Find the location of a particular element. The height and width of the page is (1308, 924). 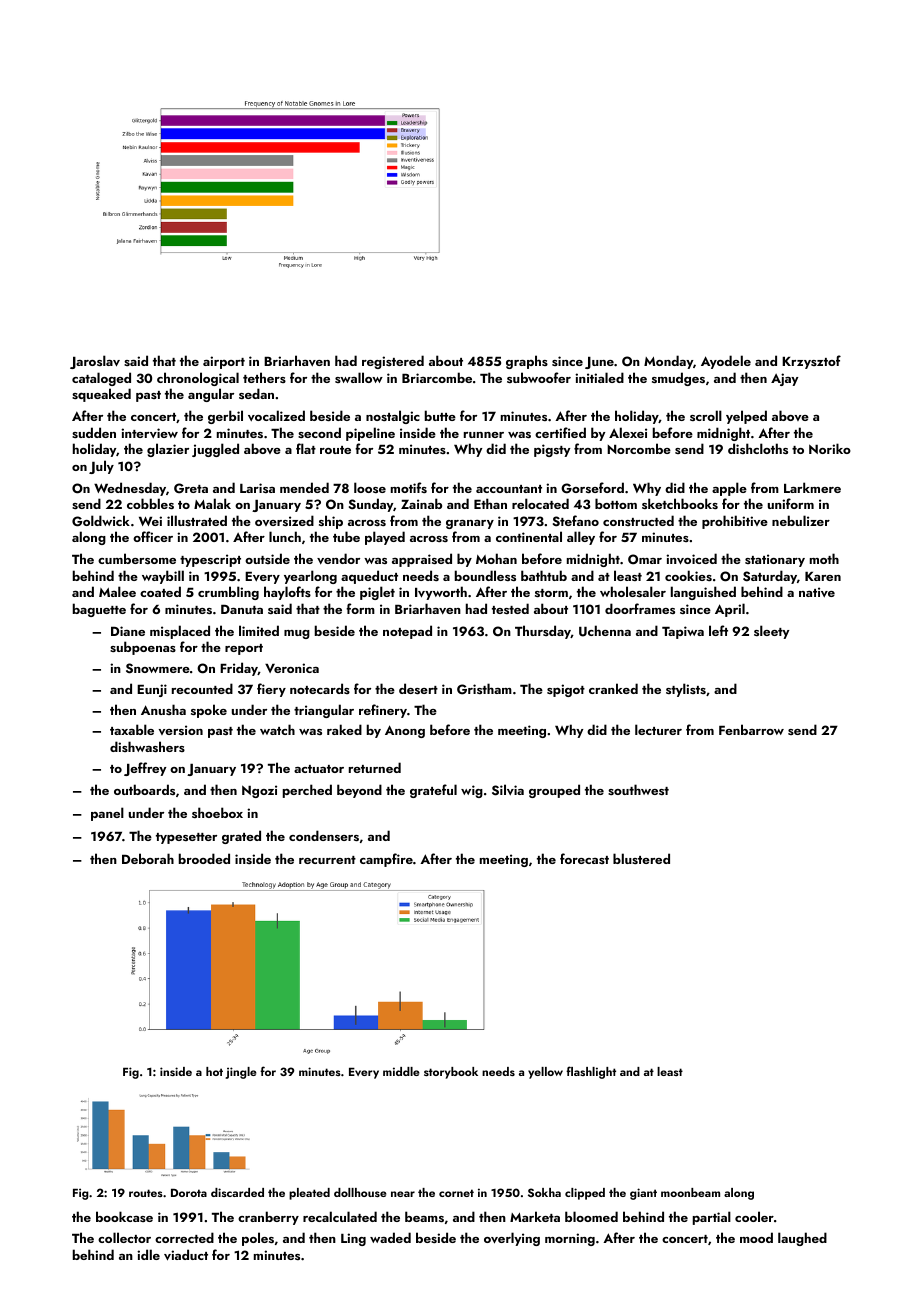

idle is located at coordinates (148, 1254).
